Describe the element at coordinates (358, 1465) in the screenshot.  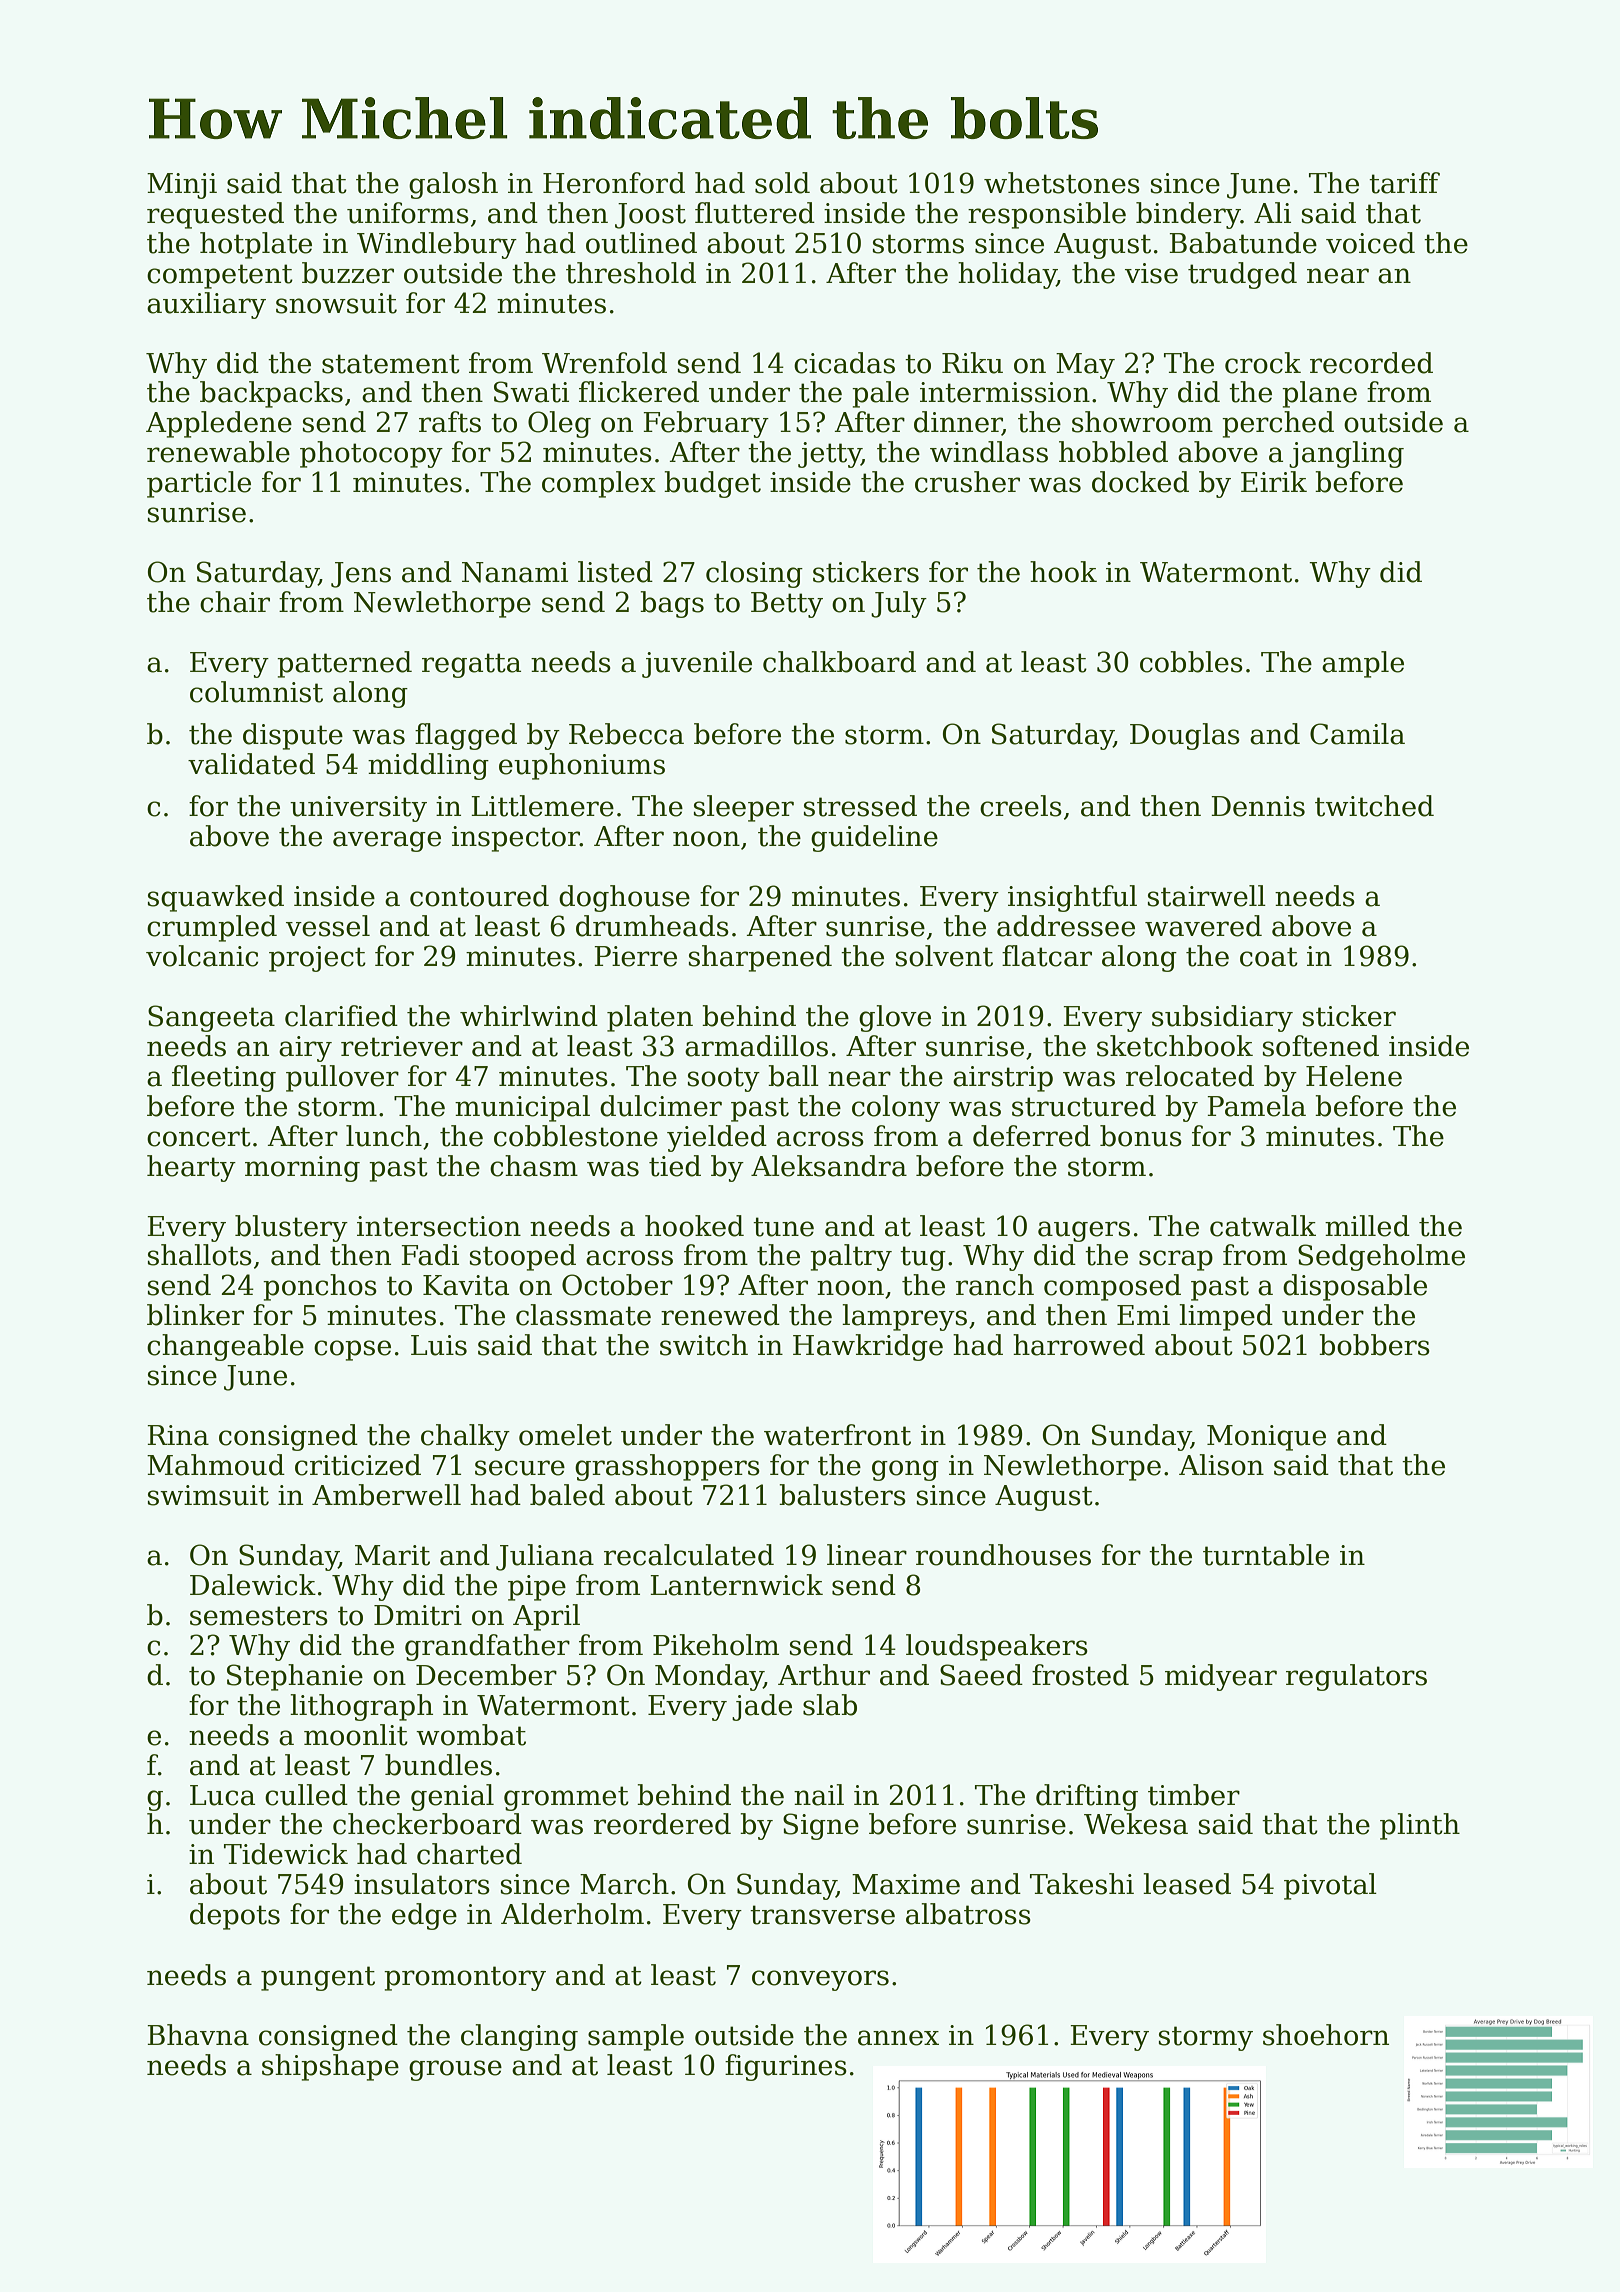
I see `criticized` at that location.
